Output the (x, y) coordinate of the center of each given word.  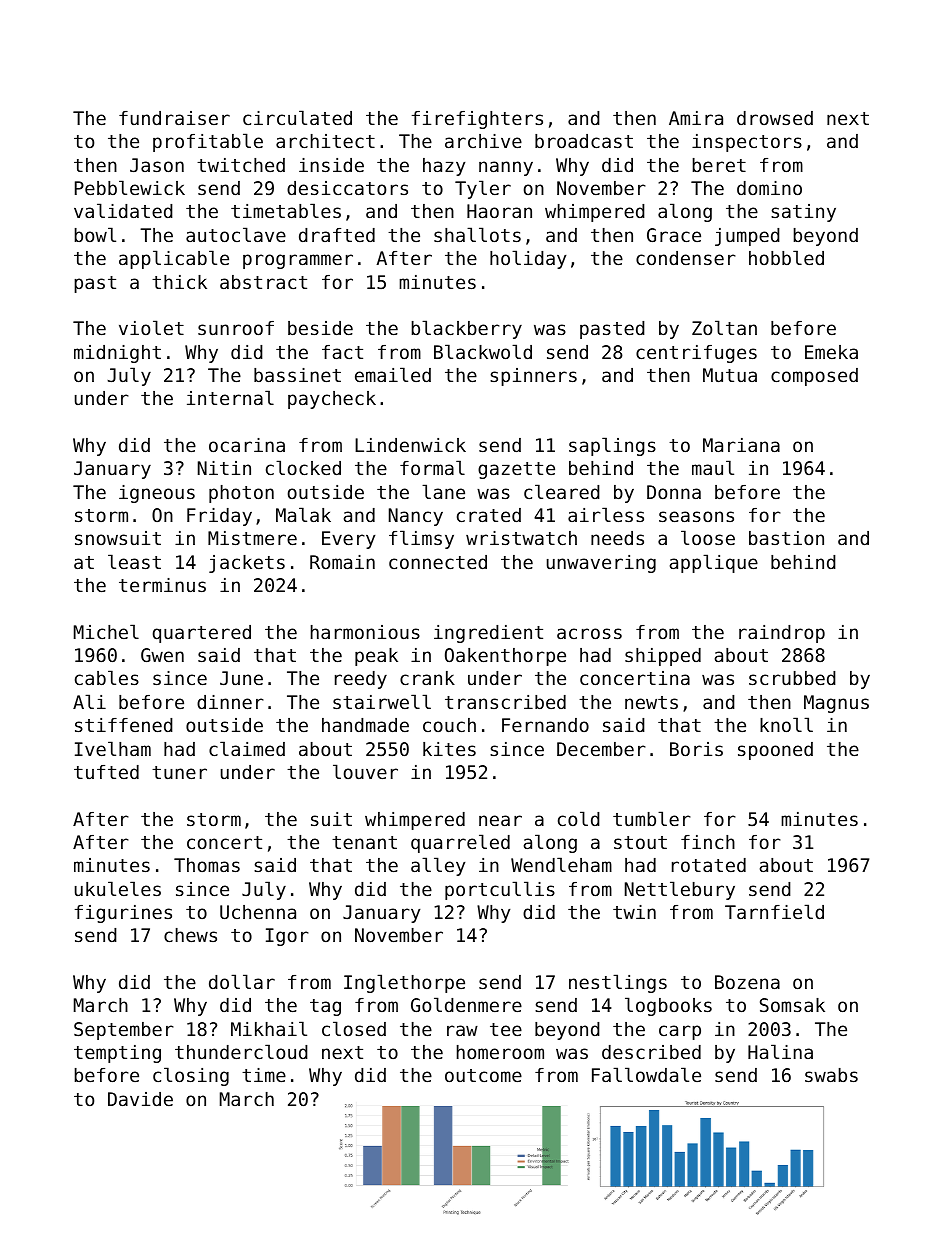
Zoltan (724, 327)
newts (651, 702)
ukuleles (118, 888)
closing (191, 1076)
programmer (298, 261)
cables (107, 677)
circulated (297, 117)
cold (579, 818)
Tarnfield (774, 911)
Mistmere (252, 538)
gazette (516, 470)
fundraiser (174, 118)
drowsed (775, 118)
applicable (174, 259)
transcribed (505, 702)
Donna (674, 492)
